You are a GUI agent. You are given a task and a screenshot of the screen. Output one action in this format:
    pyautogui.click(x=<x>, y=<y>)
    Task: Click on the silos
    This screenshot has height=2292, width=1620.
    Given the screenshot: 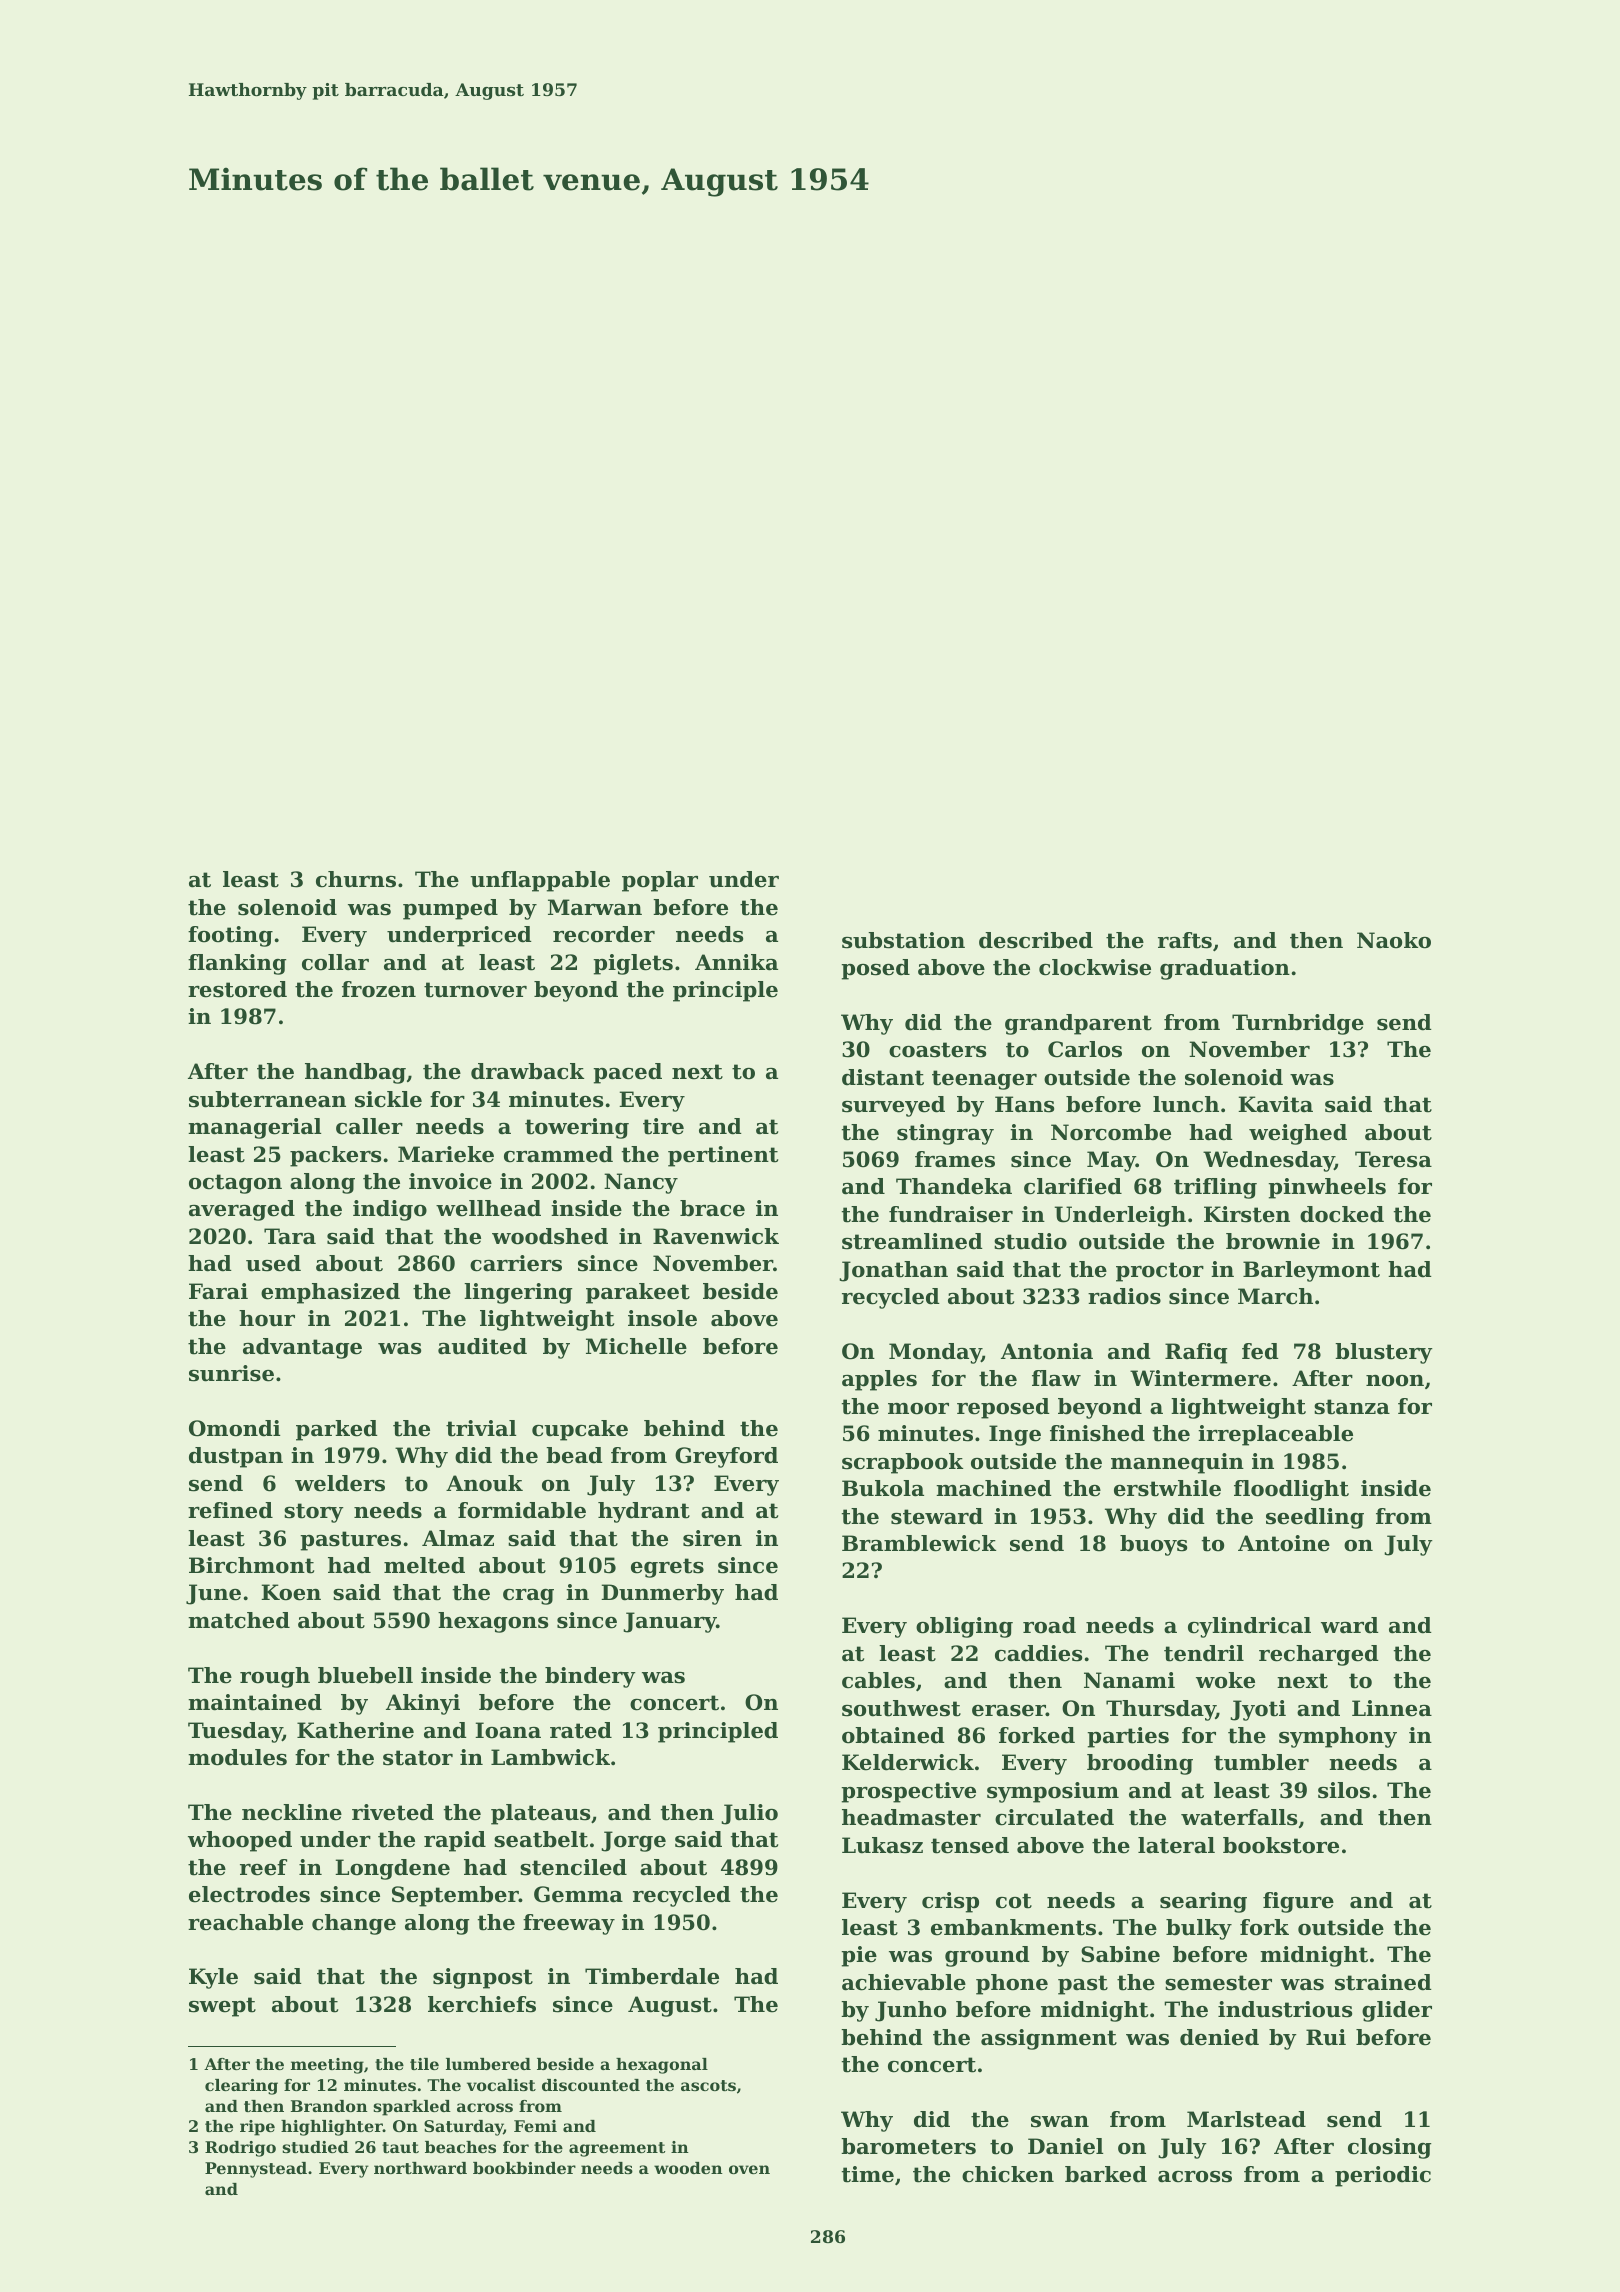 What is the action you would take?
    pyautogui.click(x=1344, y=1790)
